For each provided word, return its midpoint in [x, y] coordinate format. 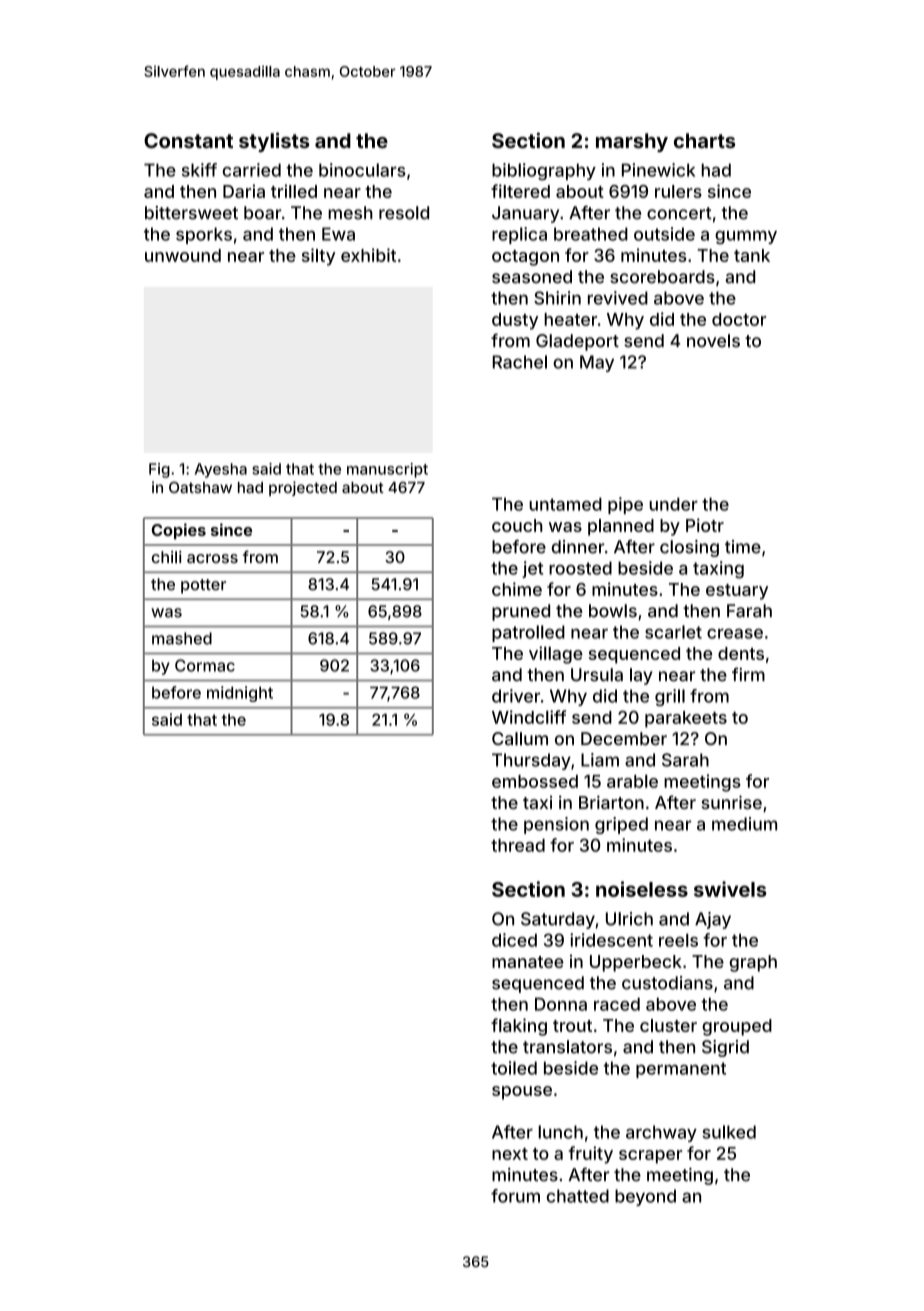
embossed [535, 781]
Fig [159, 470]
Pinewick [658, 170]
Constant [188, 140]
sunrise [732, 802]
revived [618, 298]
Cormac [205, 665]
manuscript [387, 470]
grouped [737, 1027]
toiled [514, 1068]
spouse [522, 1093]
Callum [520, 739]
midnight [240, 694]
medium [744, 824]
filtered [520, 191]
